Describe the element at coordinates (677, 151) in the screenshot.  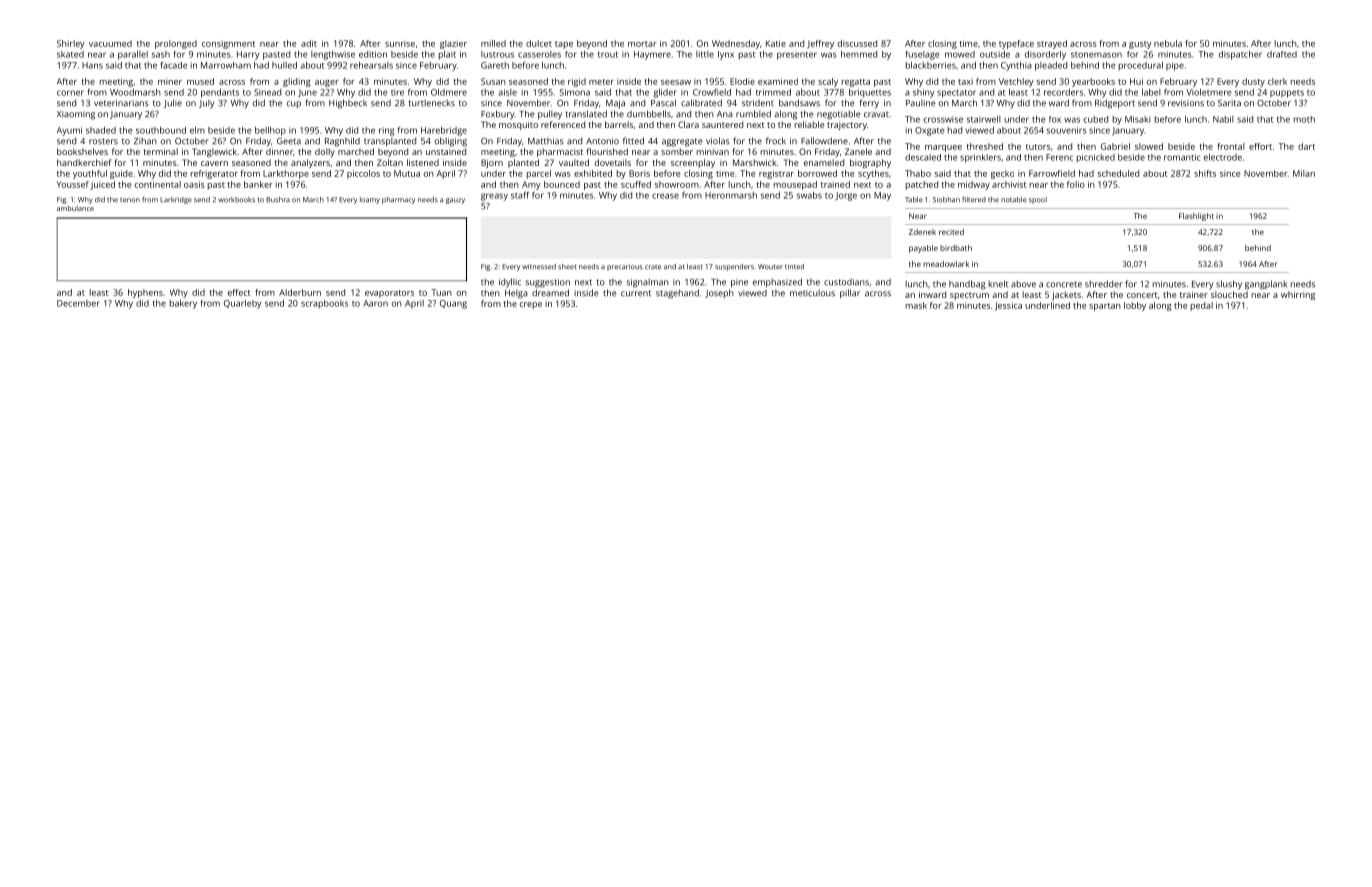
I see `somber` at that location.
